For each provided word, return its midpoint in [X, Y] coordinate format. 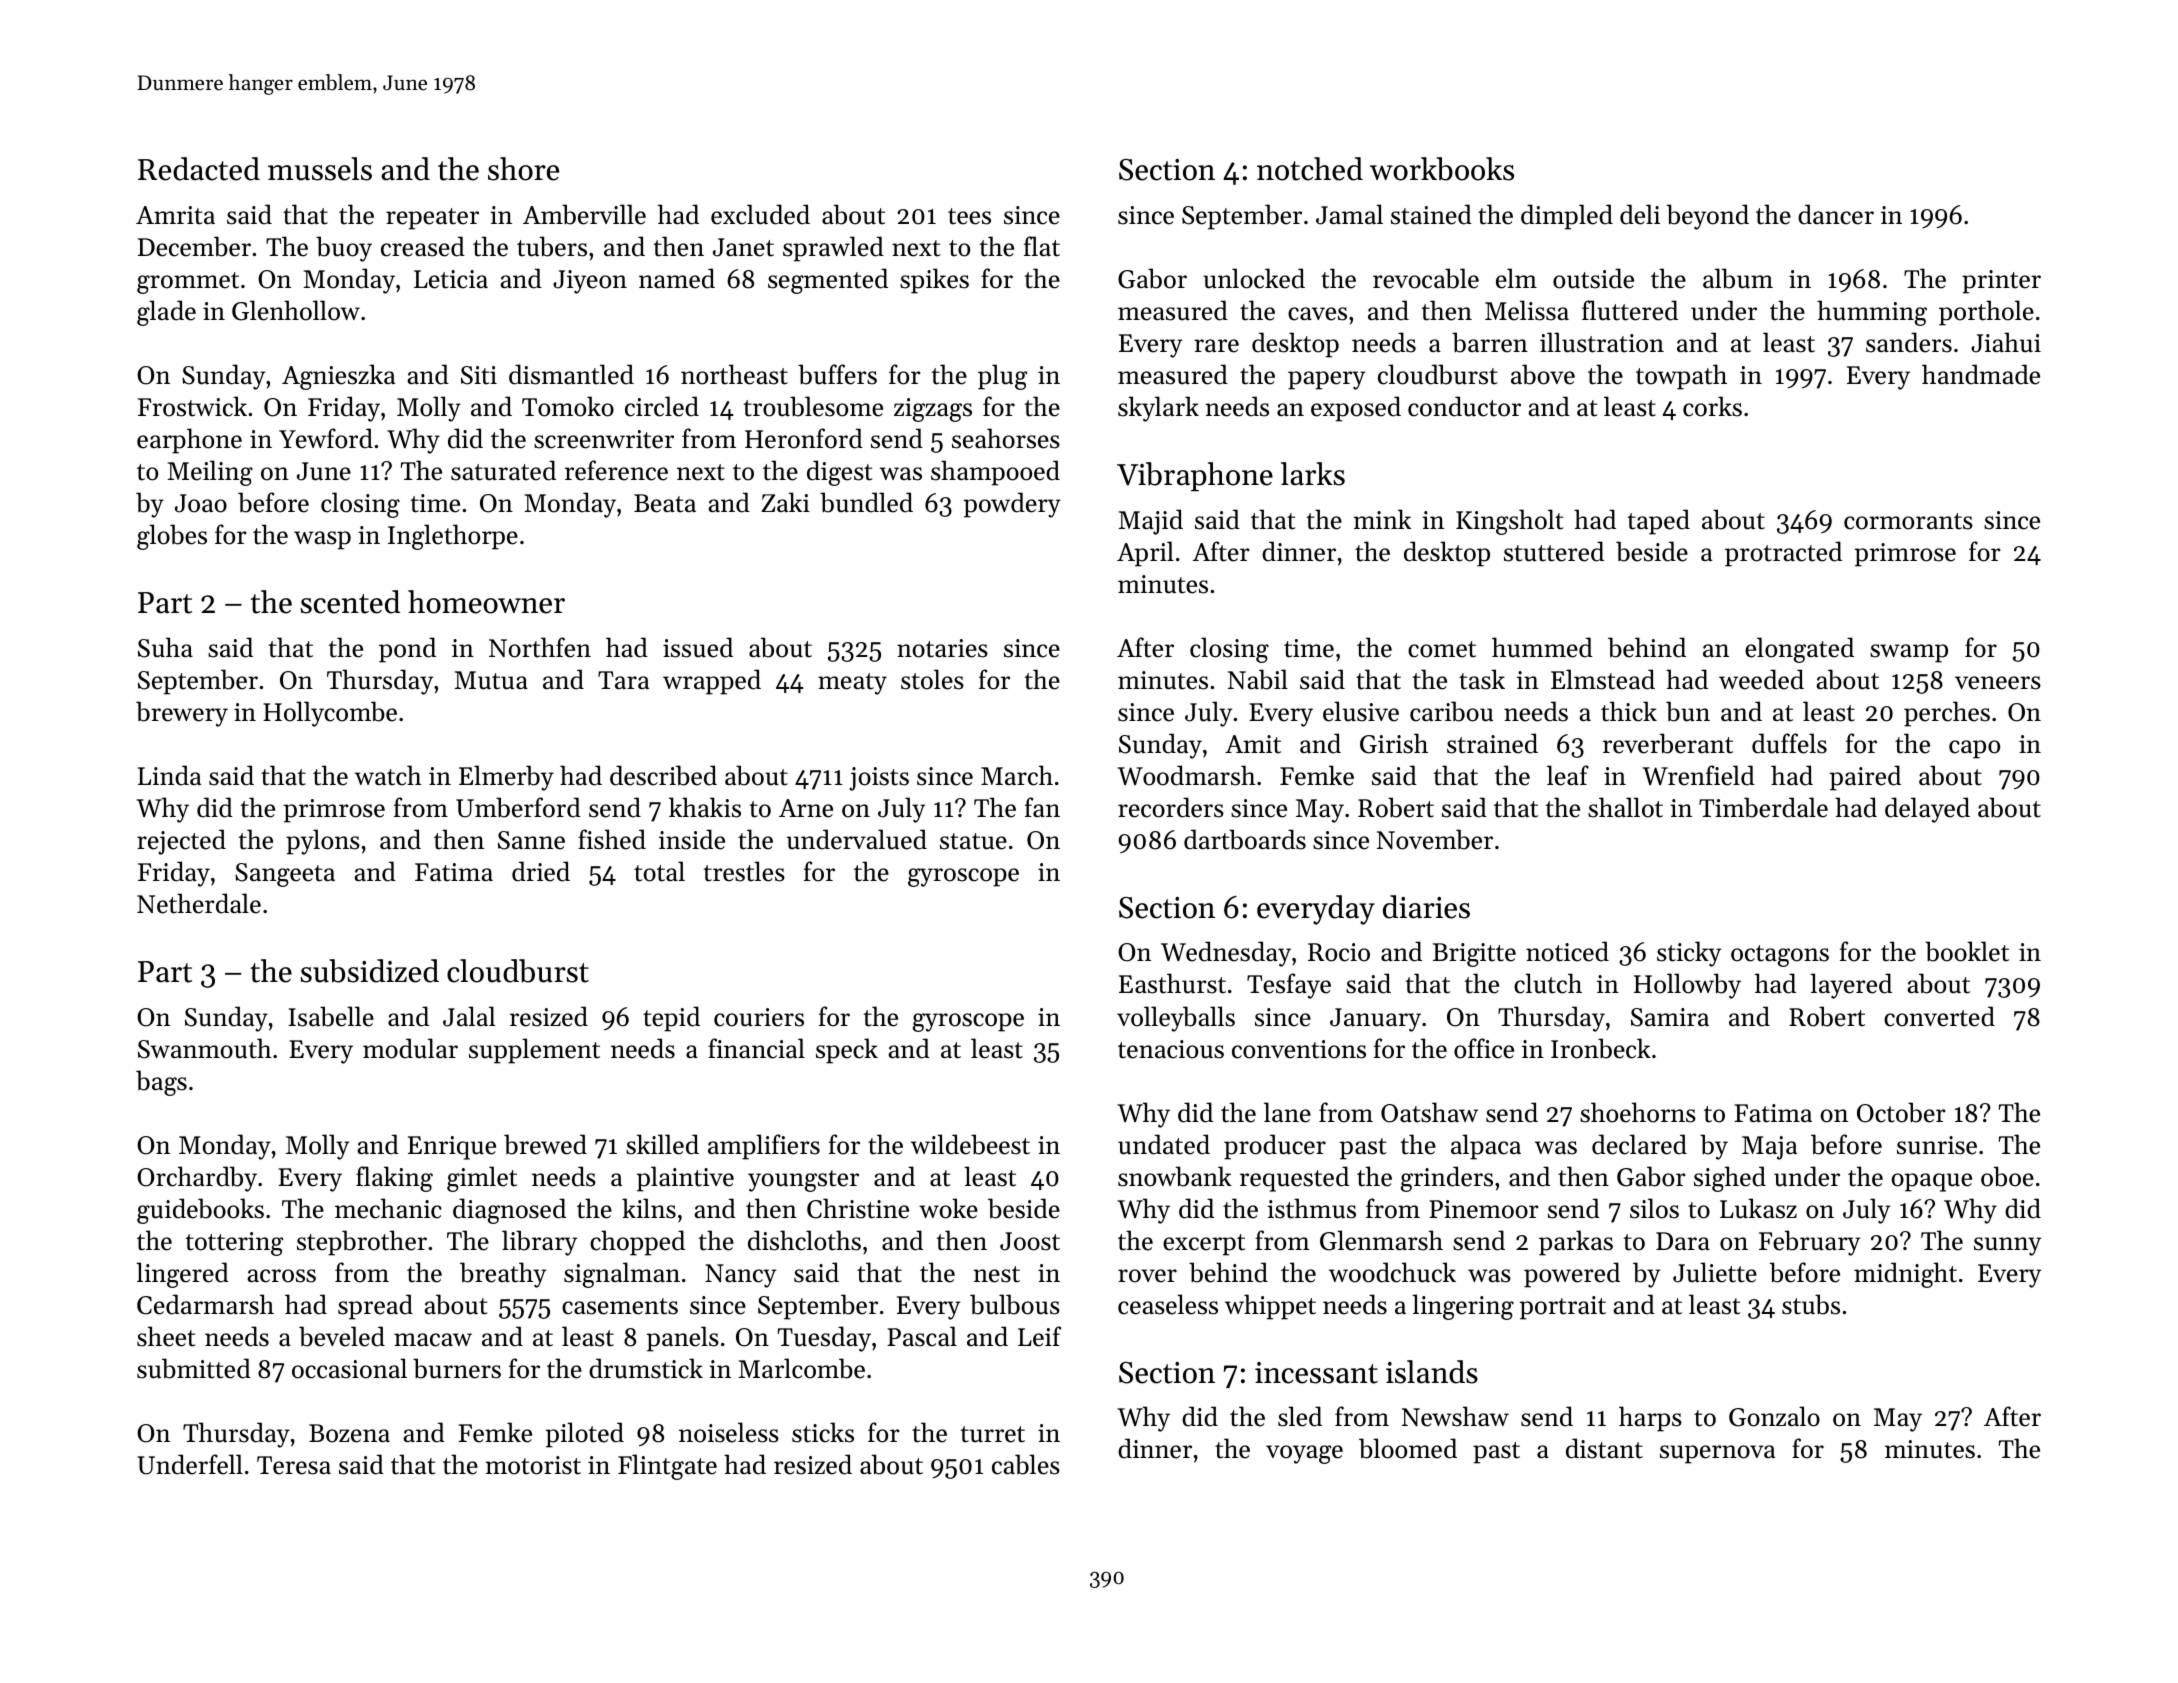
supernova [1717, 1454]
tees [969, 216]
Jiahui [2006, 342]
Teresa [294, 1465]
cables [1026, 1464]
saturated [503, 470]
